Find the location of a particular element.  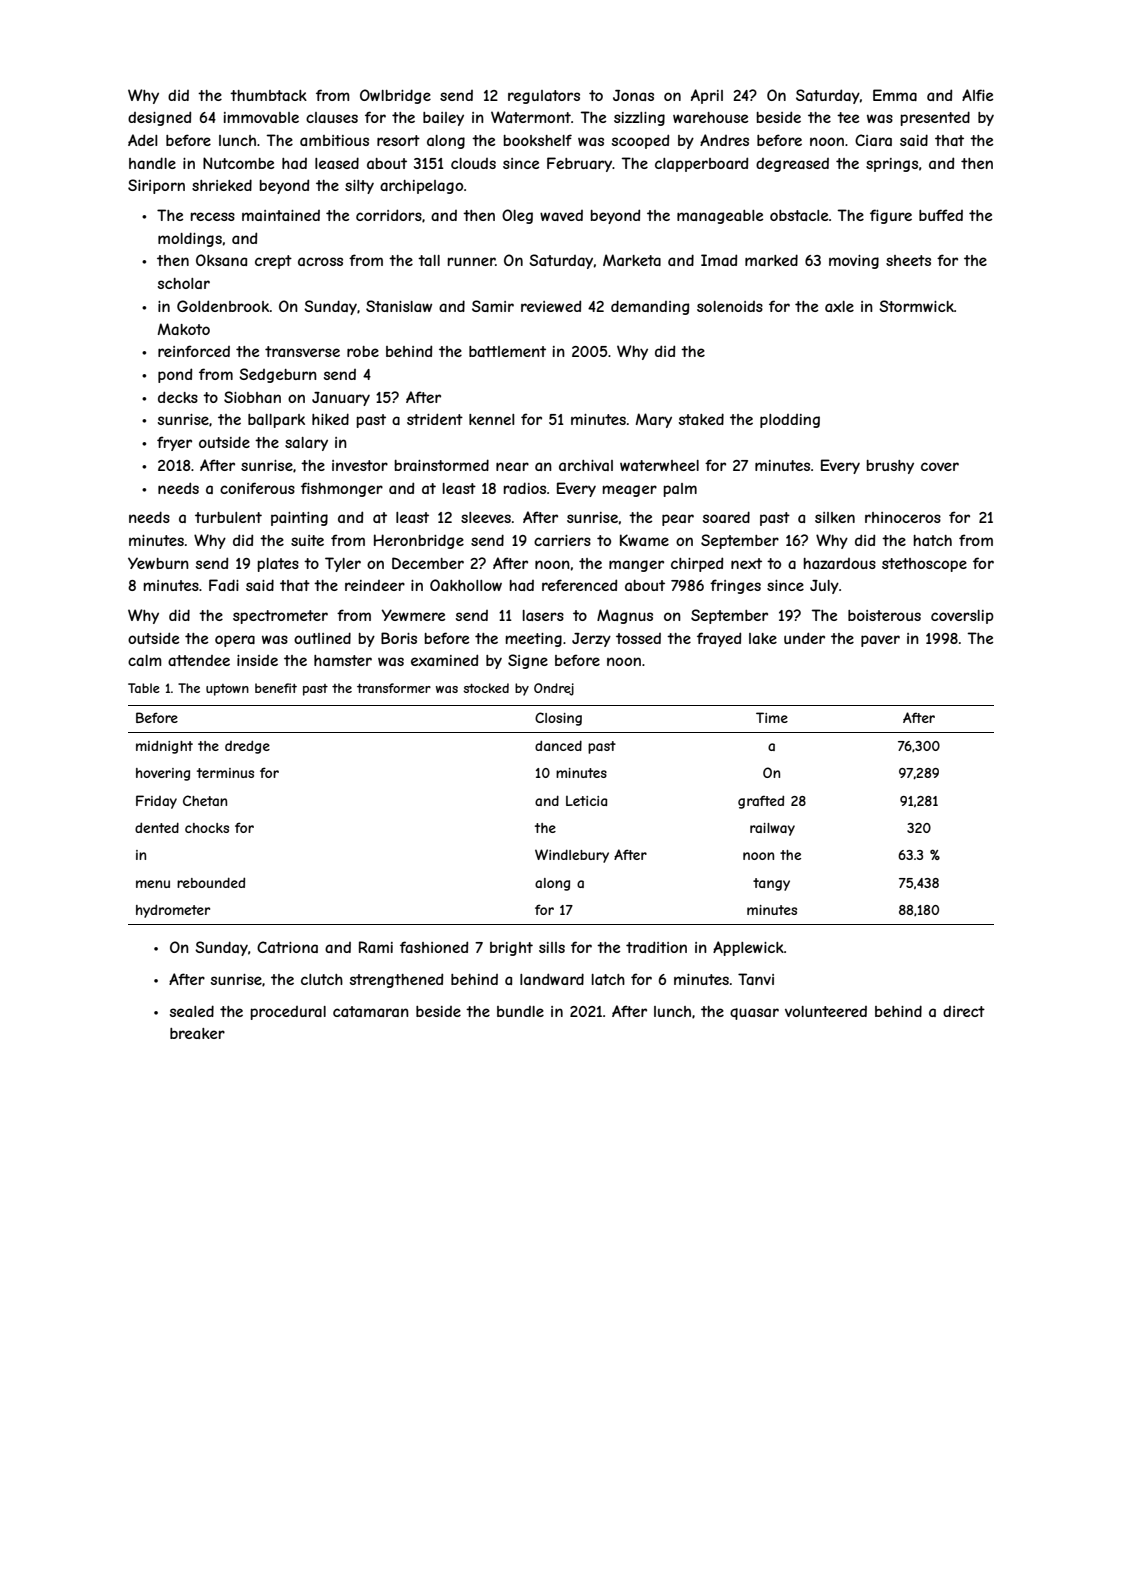

under is located at coordinates (804, 638).
